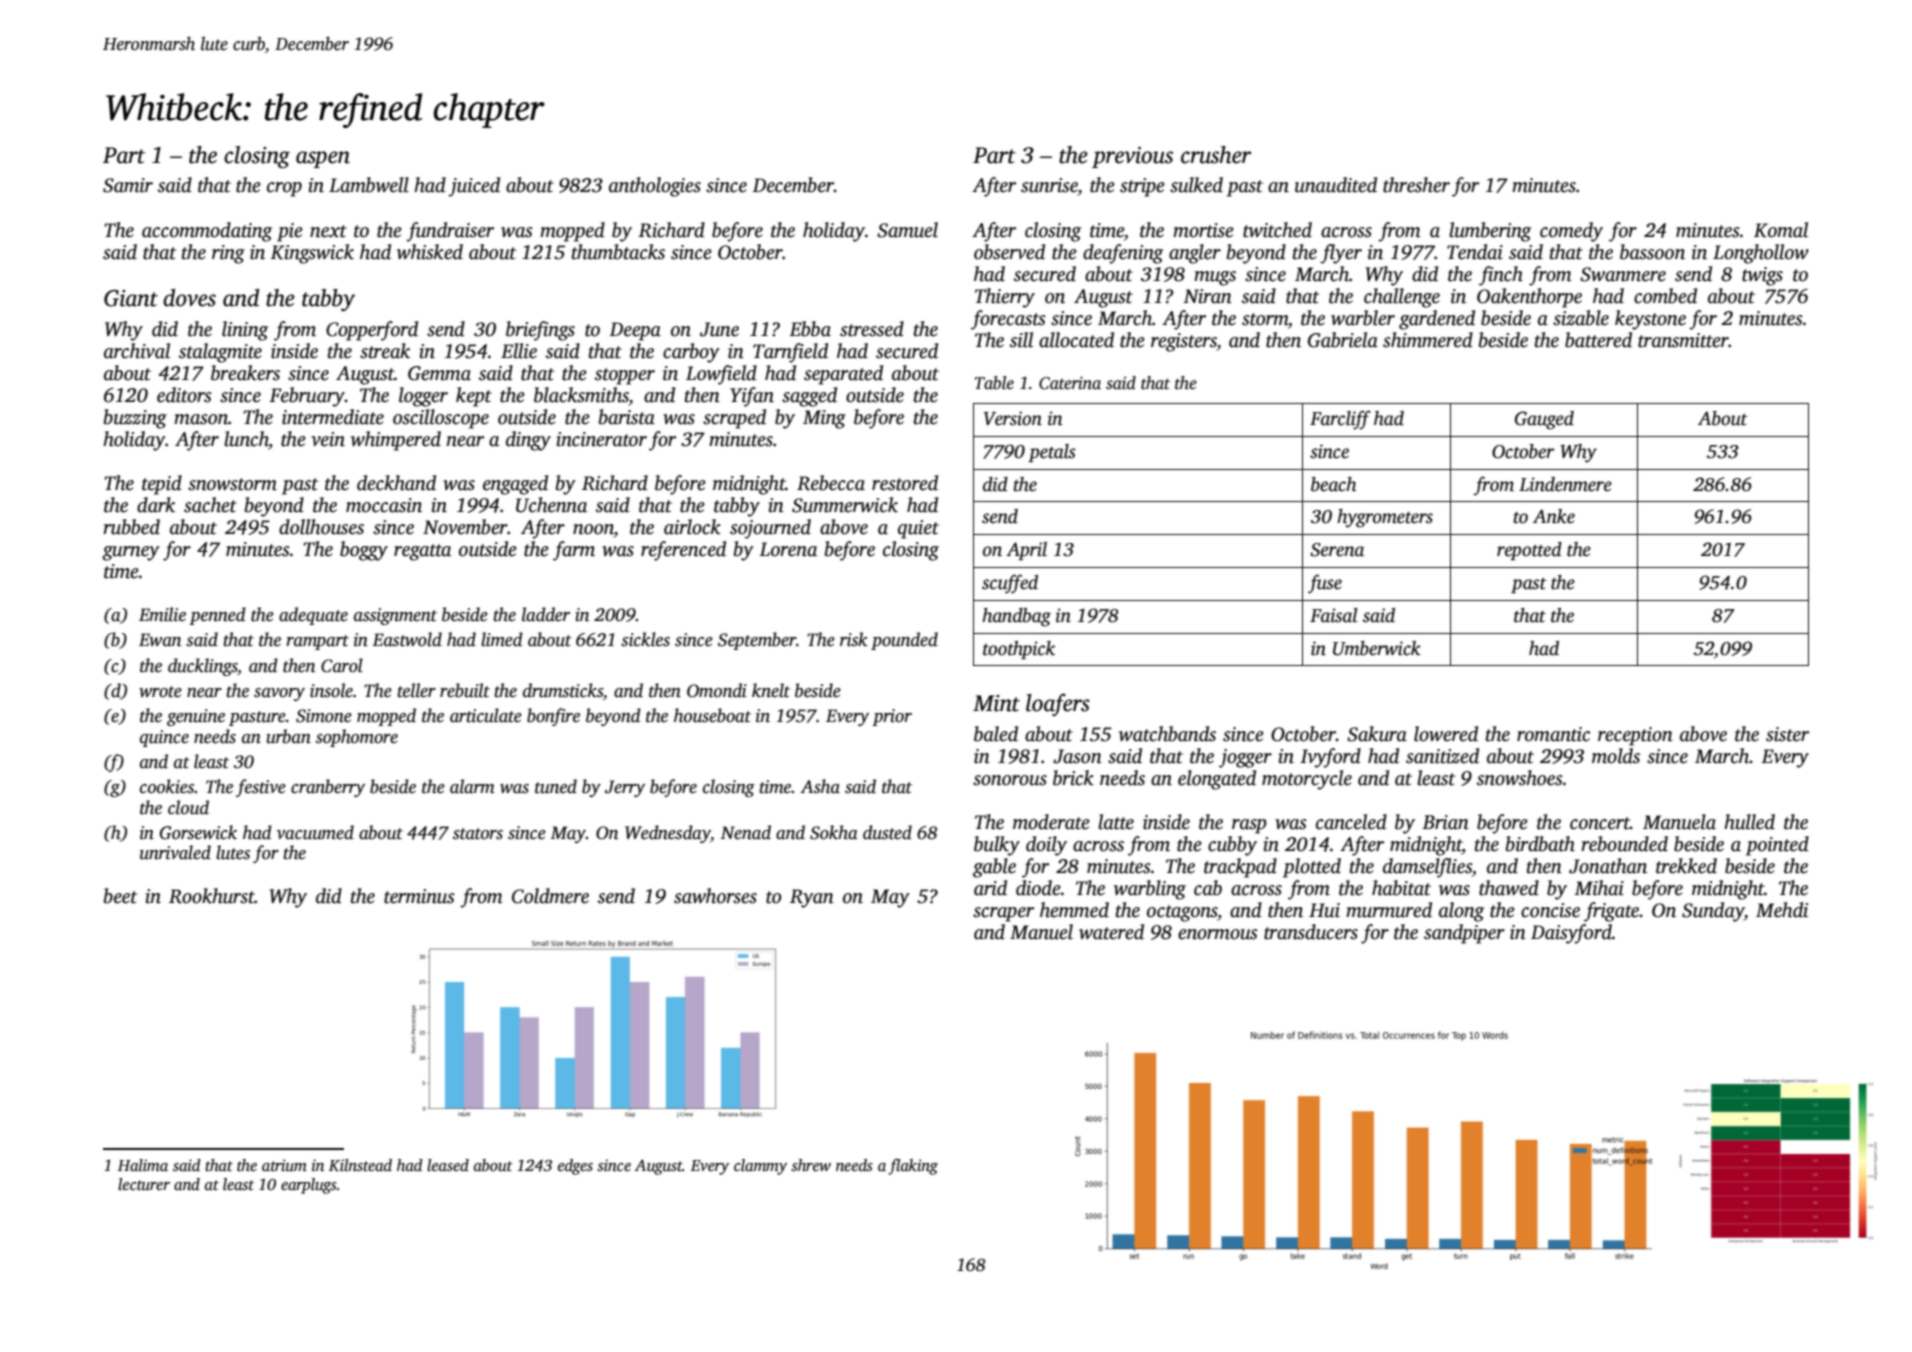  Describe the element at coordinates (162, 614) in the screenshot. I see `Emilie` at that location.
